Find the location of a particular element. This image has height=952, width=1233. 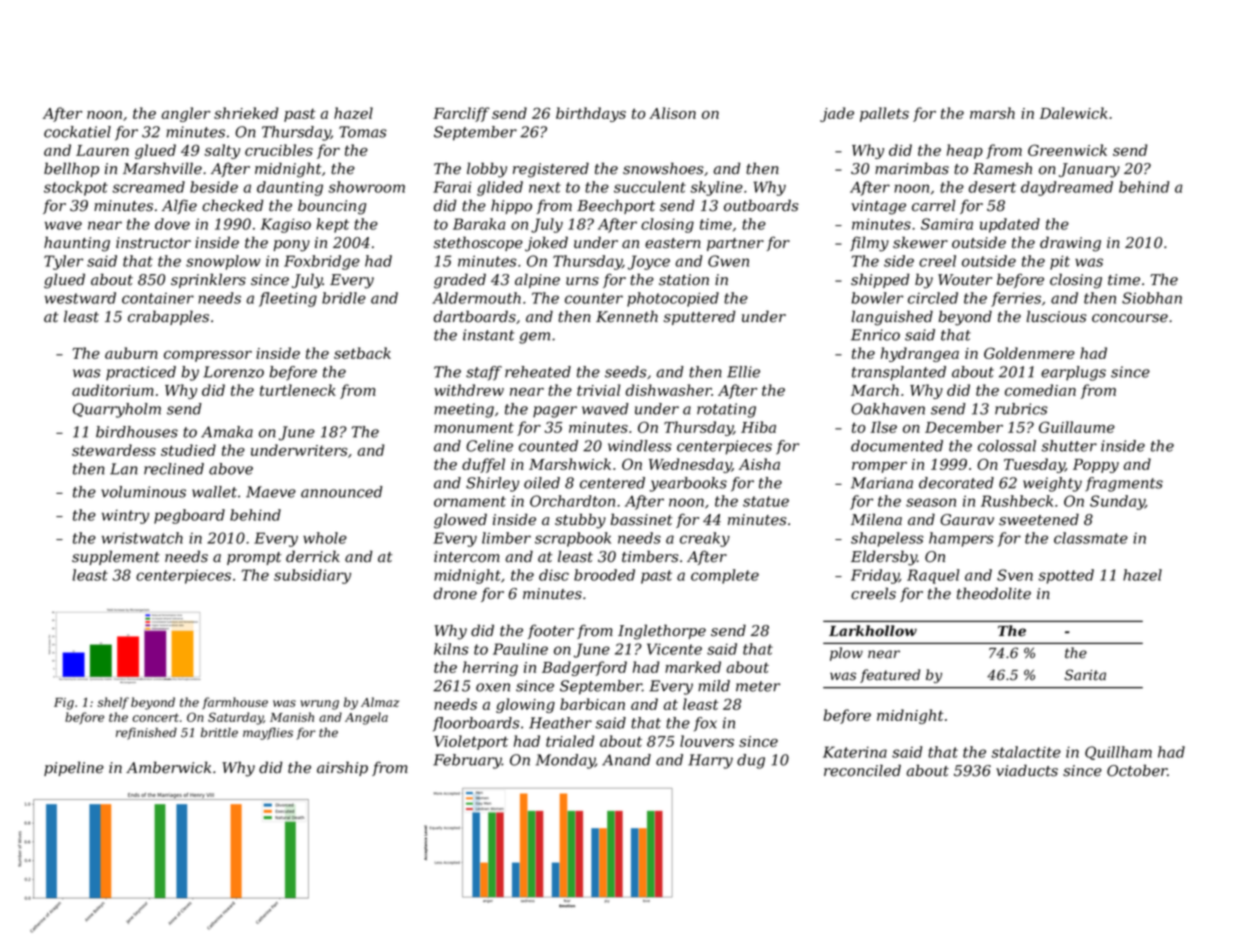

Quarryholm is located at coordinates (117, 410).
